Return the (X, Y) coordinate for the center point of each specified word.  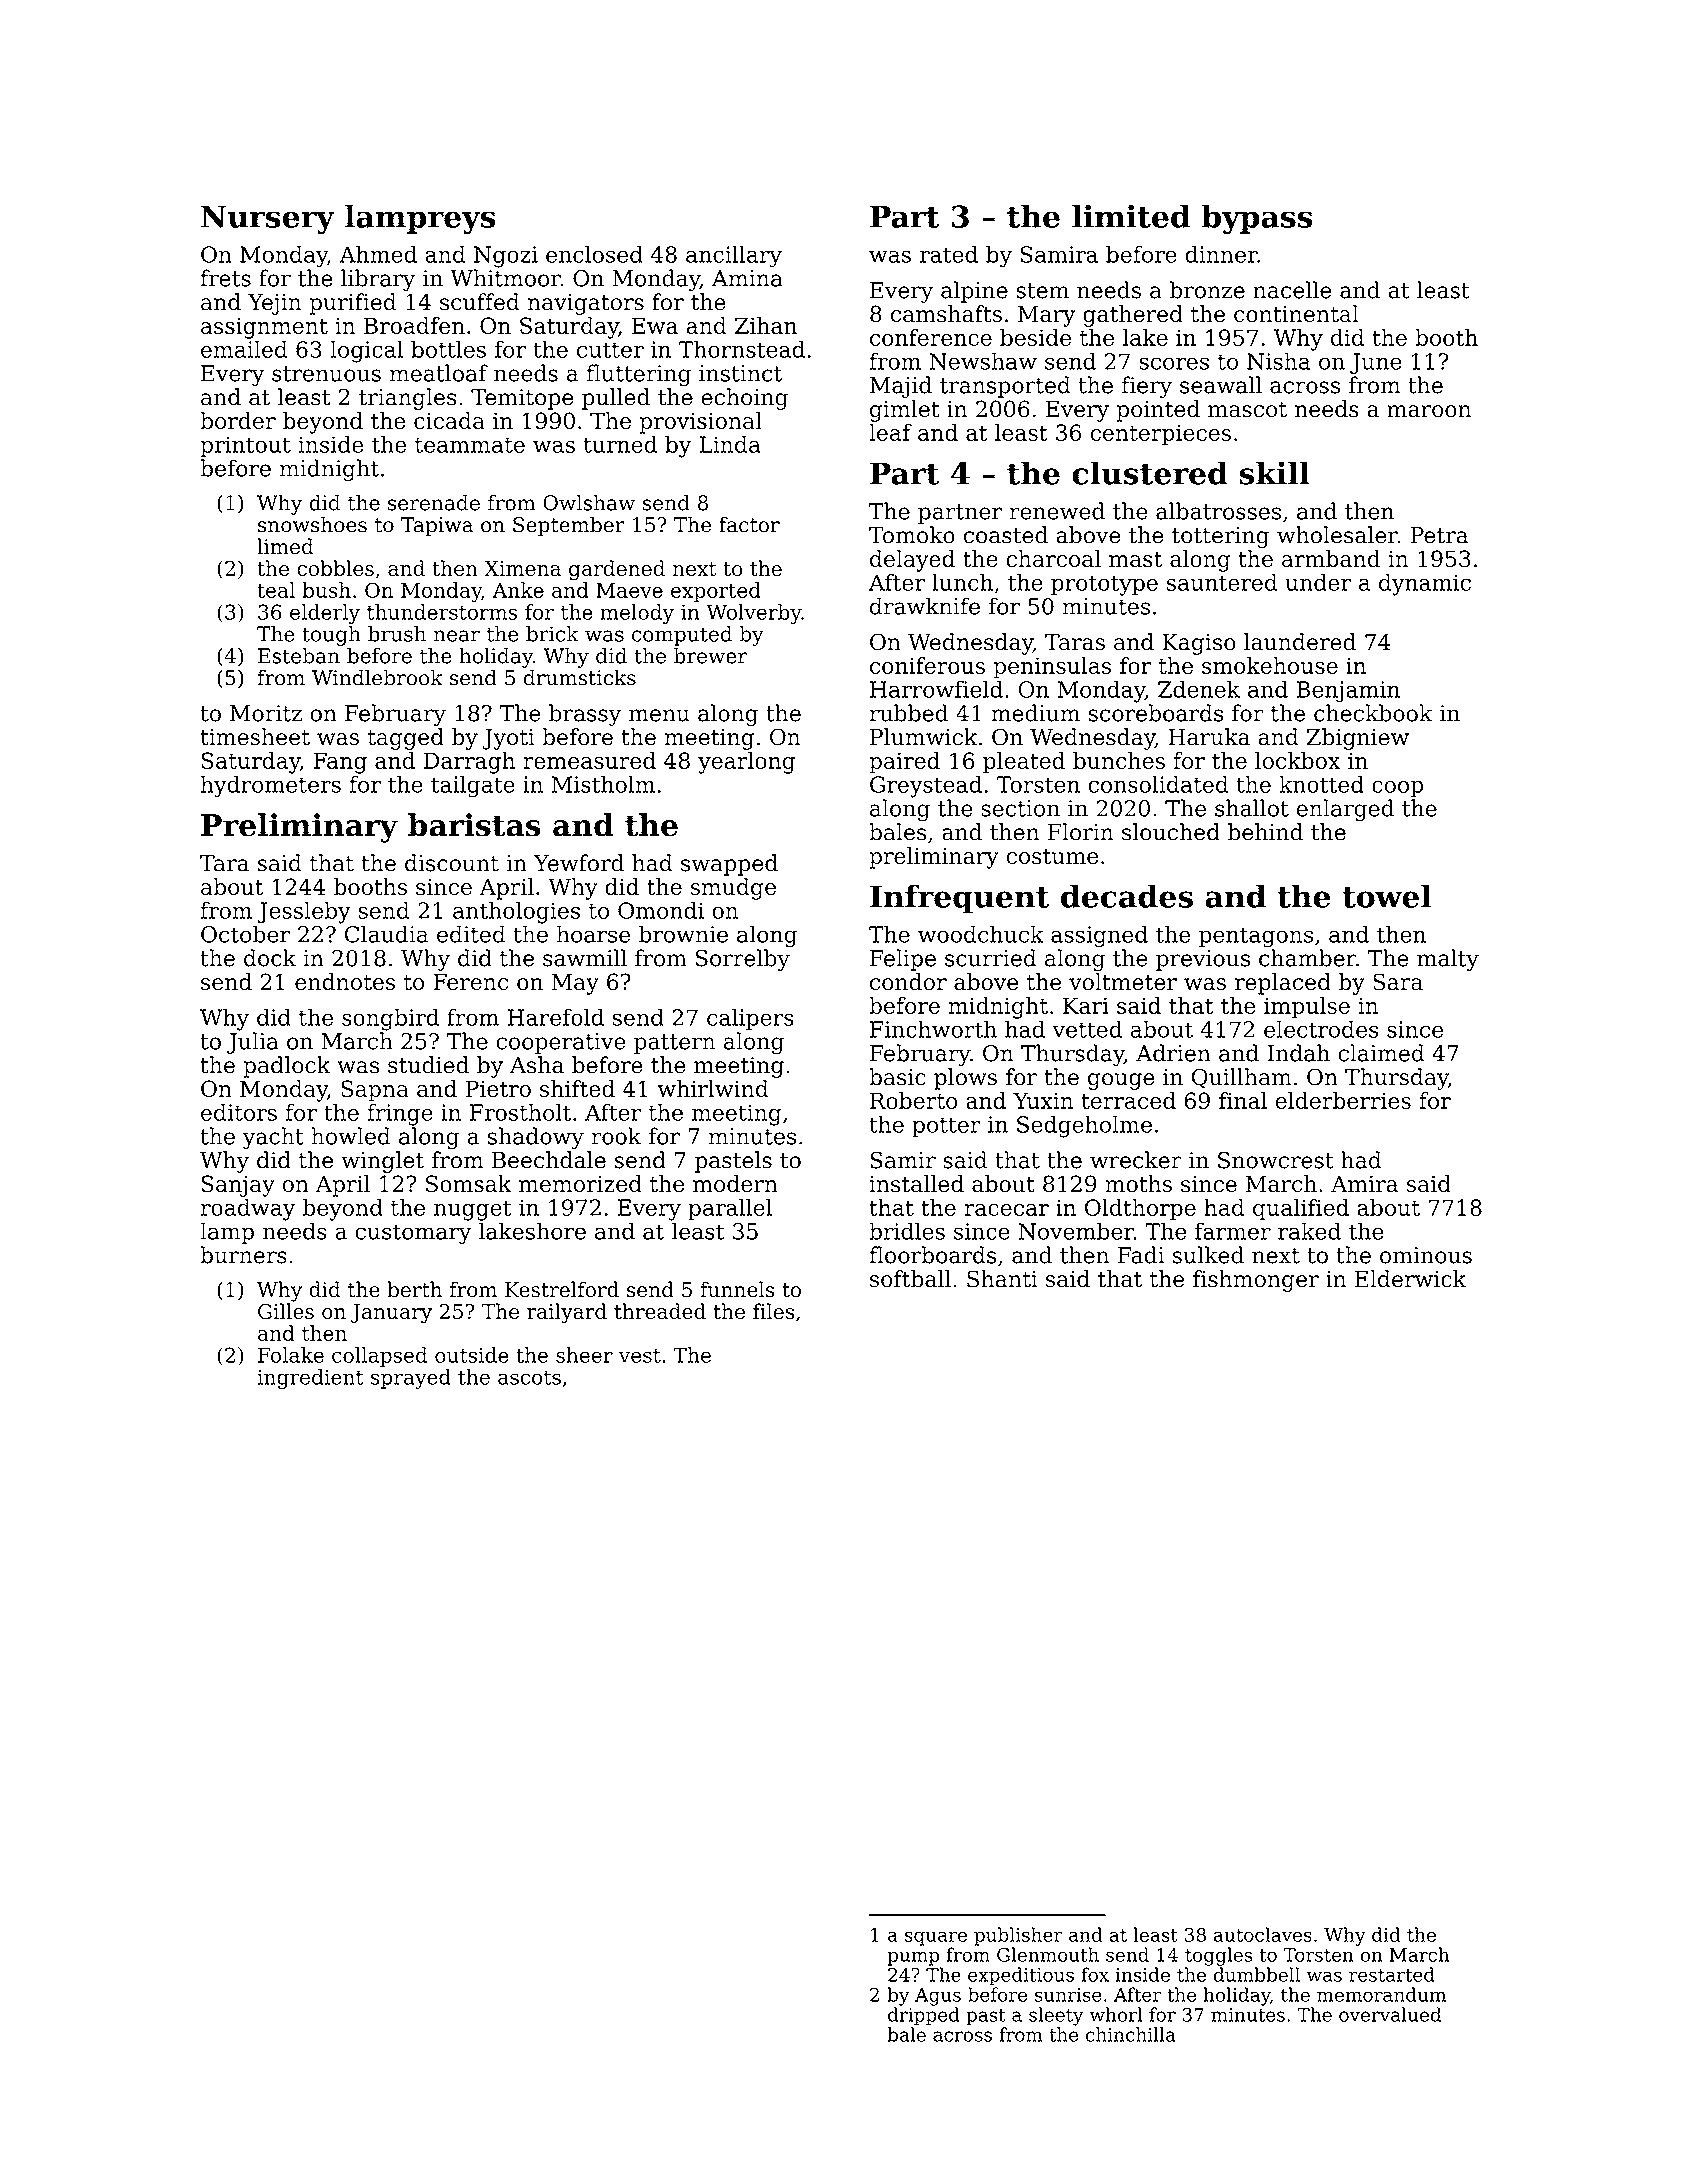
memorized (580, 1184)
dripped (924, 2016)
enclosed (594, 254)
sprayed (411, 1379)
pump (913, 1958)
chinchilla (1131, 2034)
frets (225, 278)
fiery (1146, 387)
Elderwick (1410, 1279)
